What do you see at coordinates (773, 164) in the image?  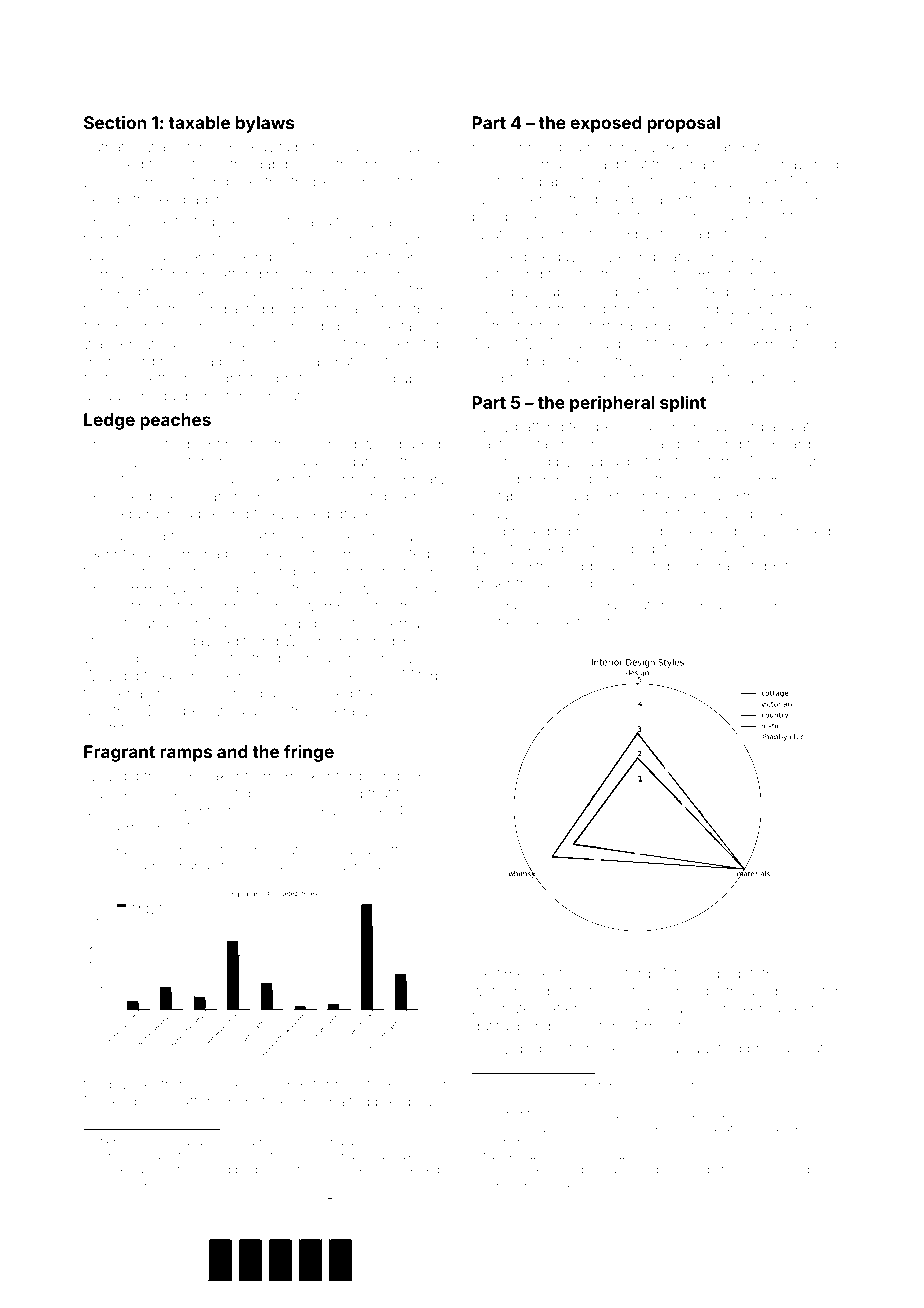 I see `Crowshaw` at bounding box center [773, 164].
